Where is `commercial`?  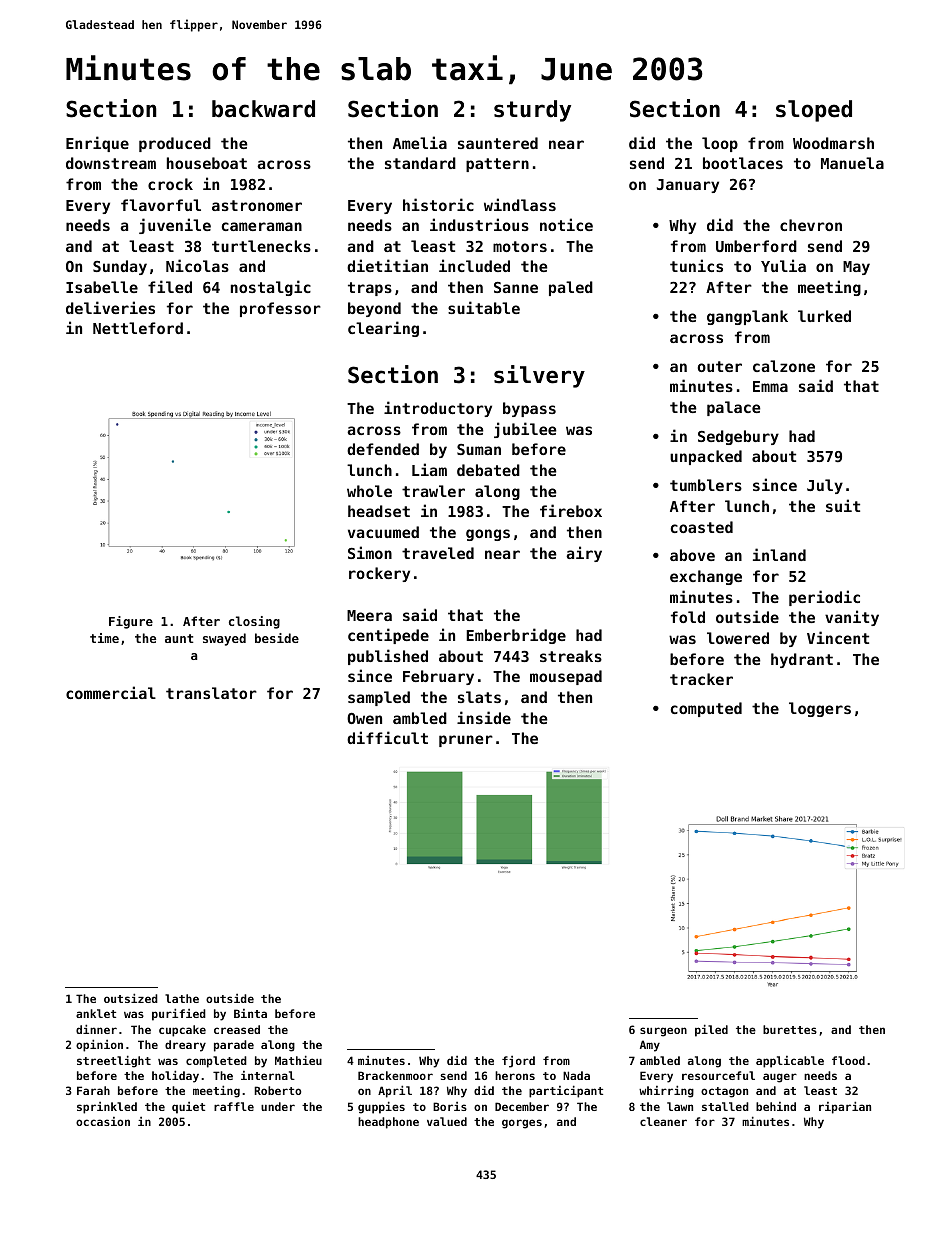 commercial is located at coordinates (111, 692).
